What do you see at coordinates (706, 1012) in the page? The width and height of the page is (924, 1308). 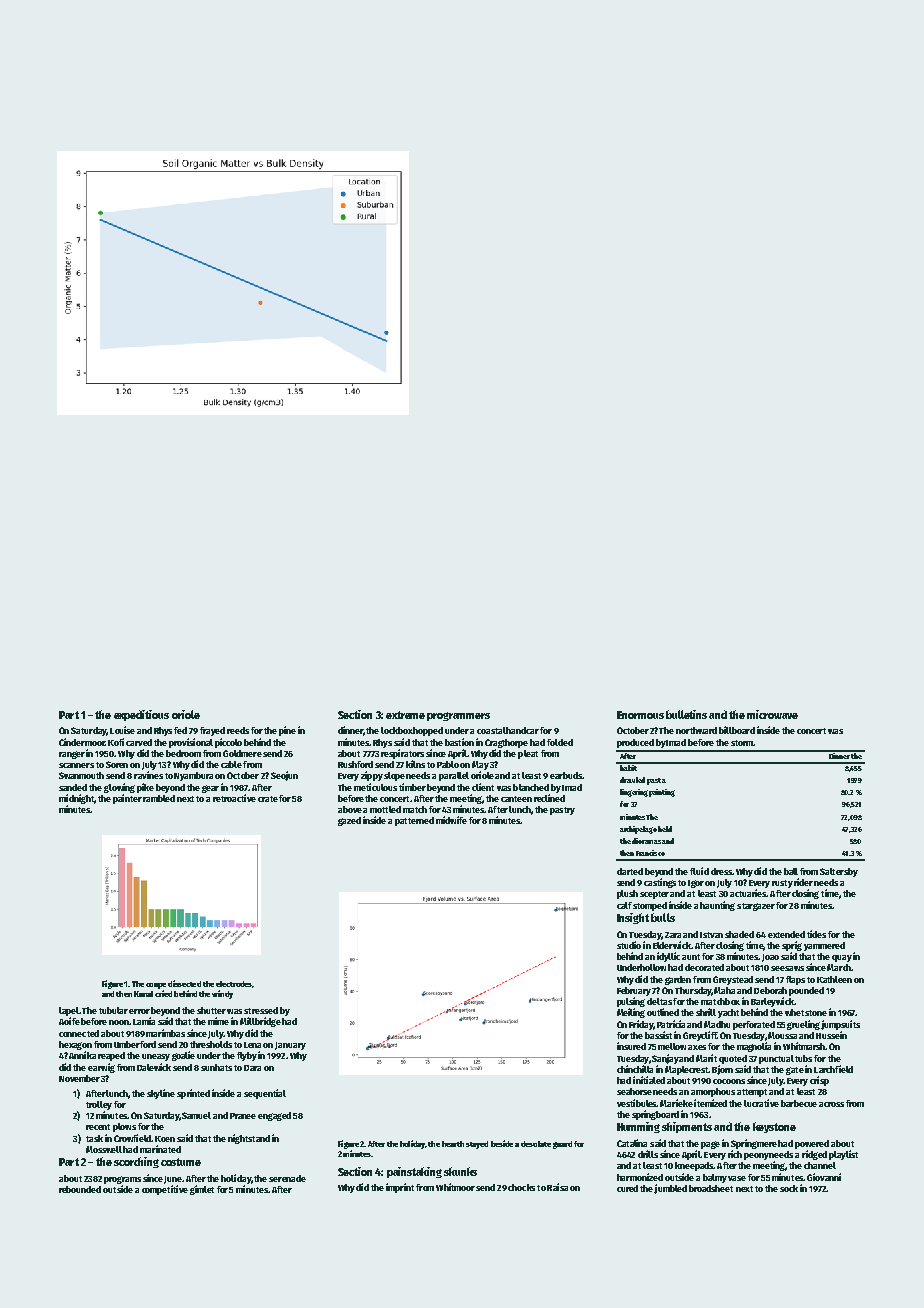 I see `shrill` at bounding box center [706, 1012].
